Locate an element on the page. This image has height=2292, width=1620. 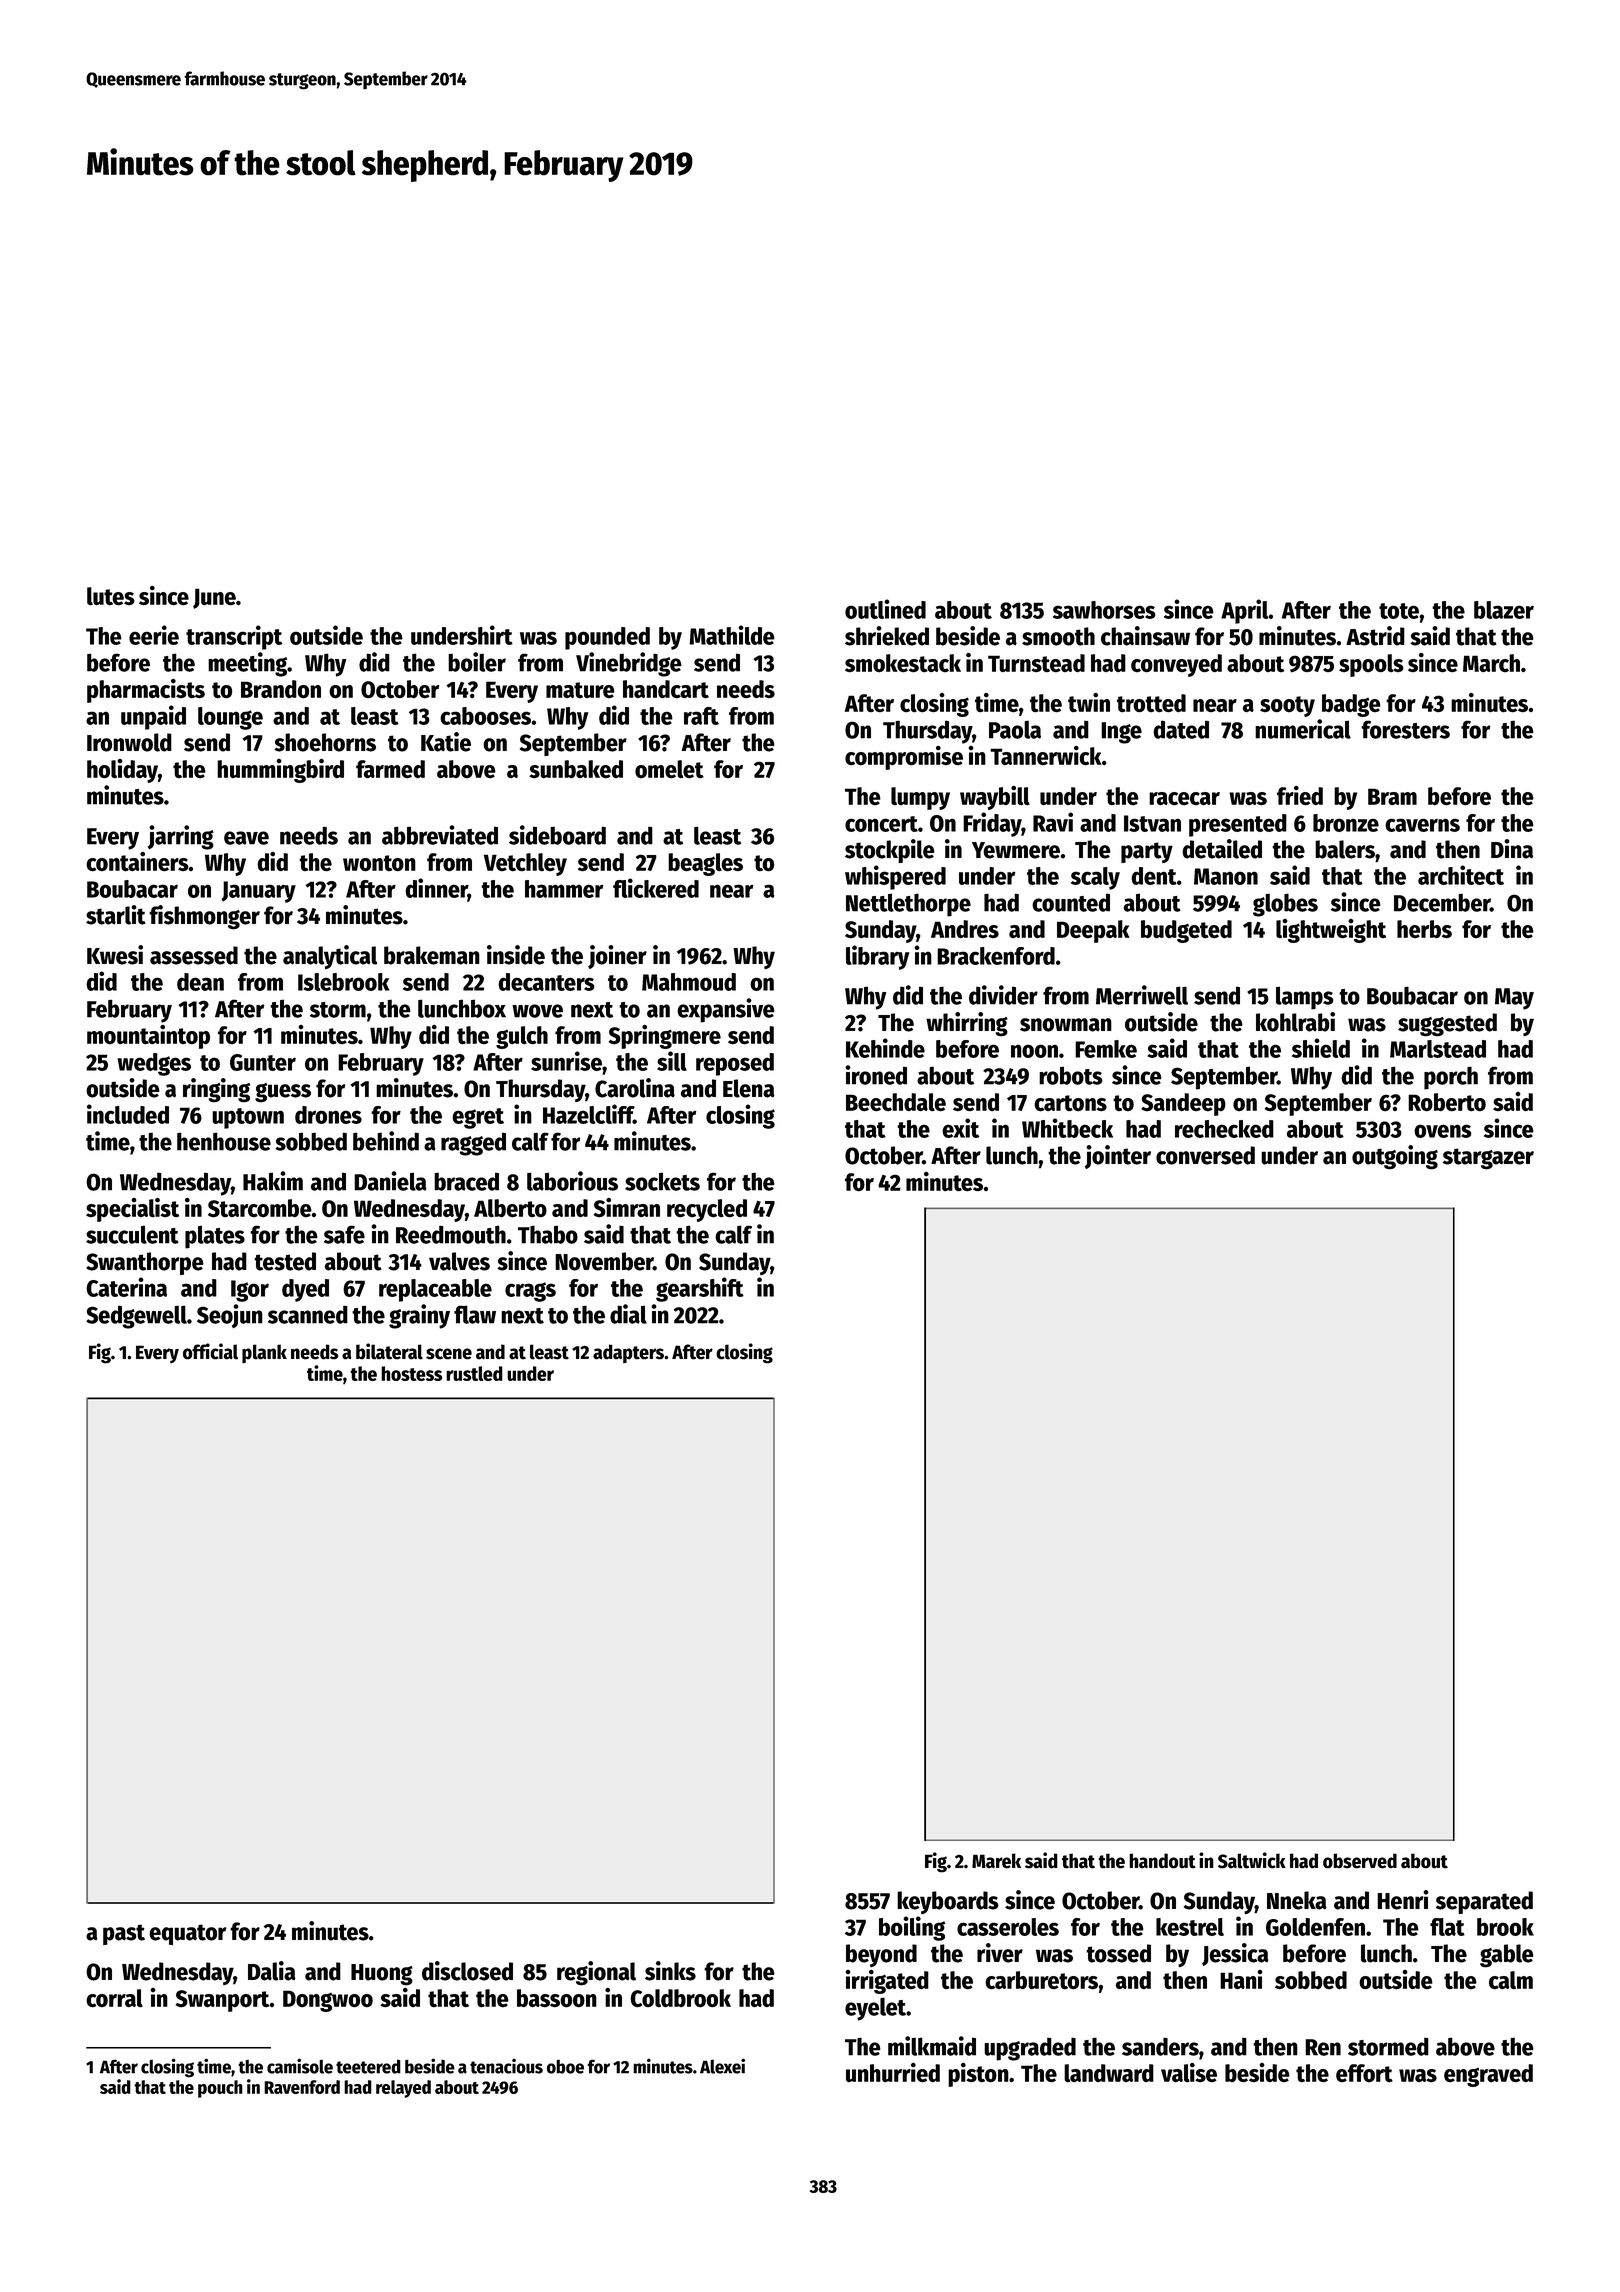
gearshift is located at coordinates (700, 1289).
